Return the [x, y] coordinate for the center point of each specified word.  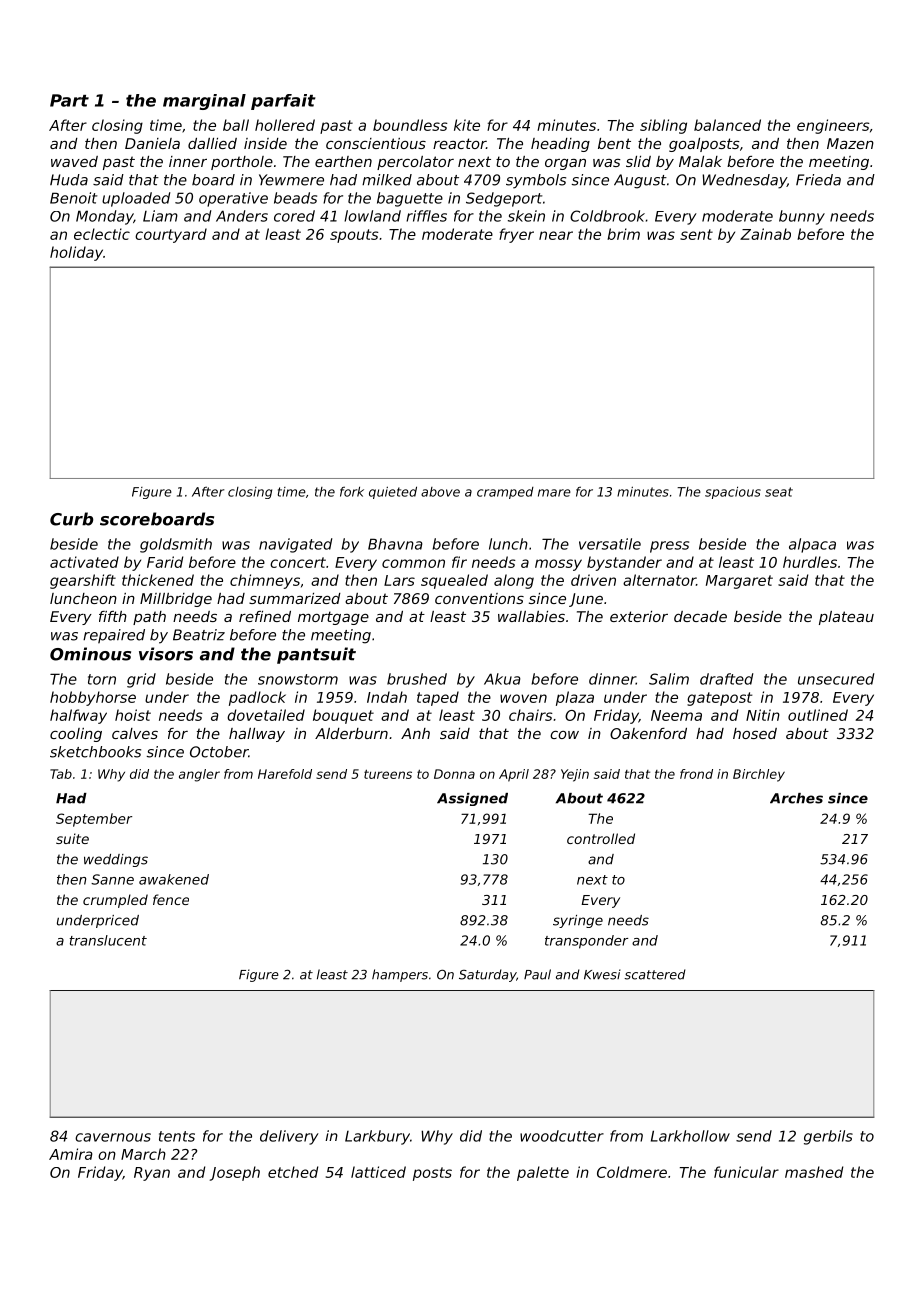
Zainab [765, 234]
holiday [76, 253]
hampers [400, 975]
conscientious [376, 143]
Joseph [235, 1173]
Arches [796, 798]
